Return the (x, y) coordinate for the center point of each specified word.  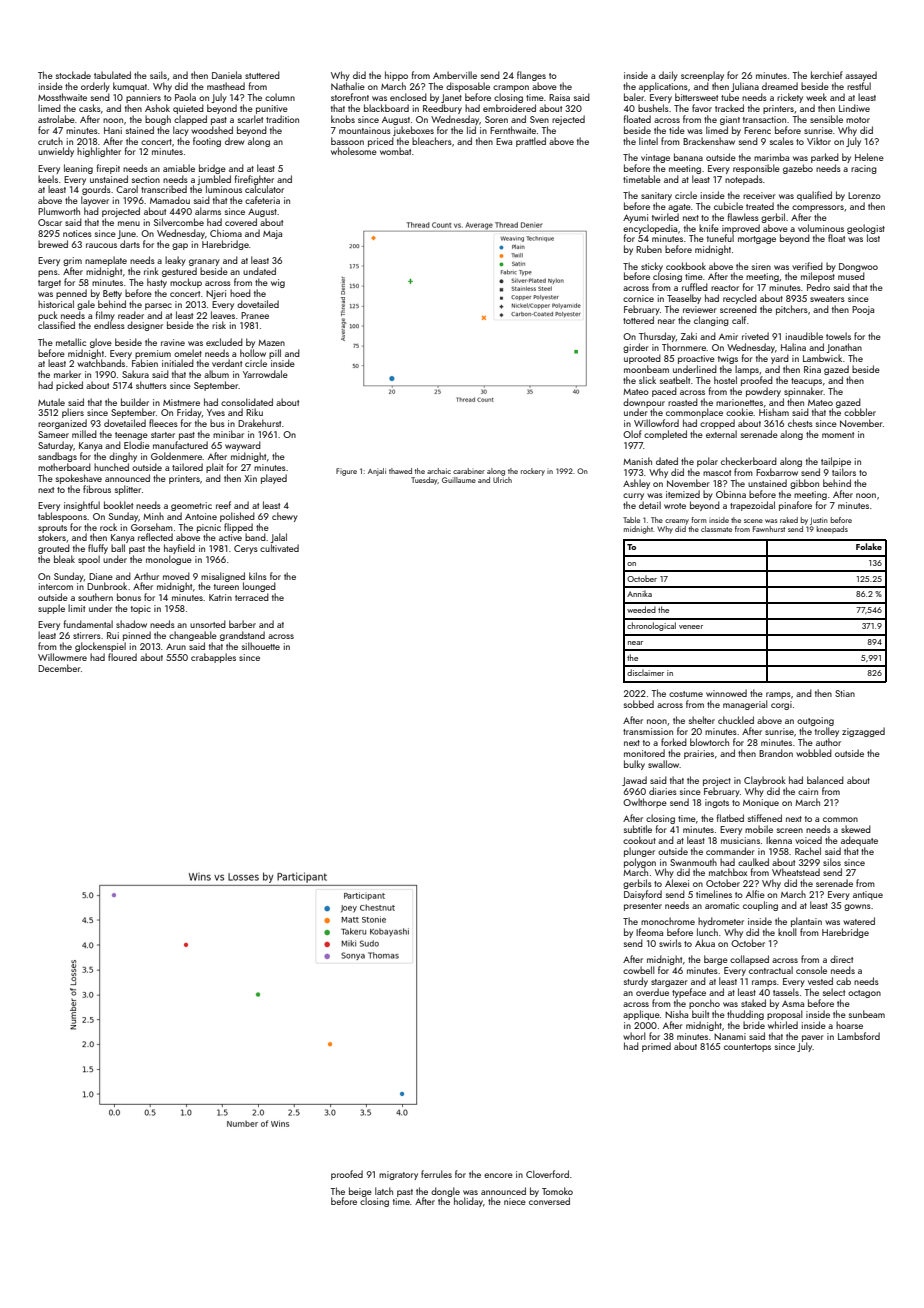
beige (360, 1192)
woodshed (212, 130)
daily (668, 76)
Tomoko (557, 1191)
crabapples (213, 658)
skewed (856, 829)
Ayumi (635, 218)
